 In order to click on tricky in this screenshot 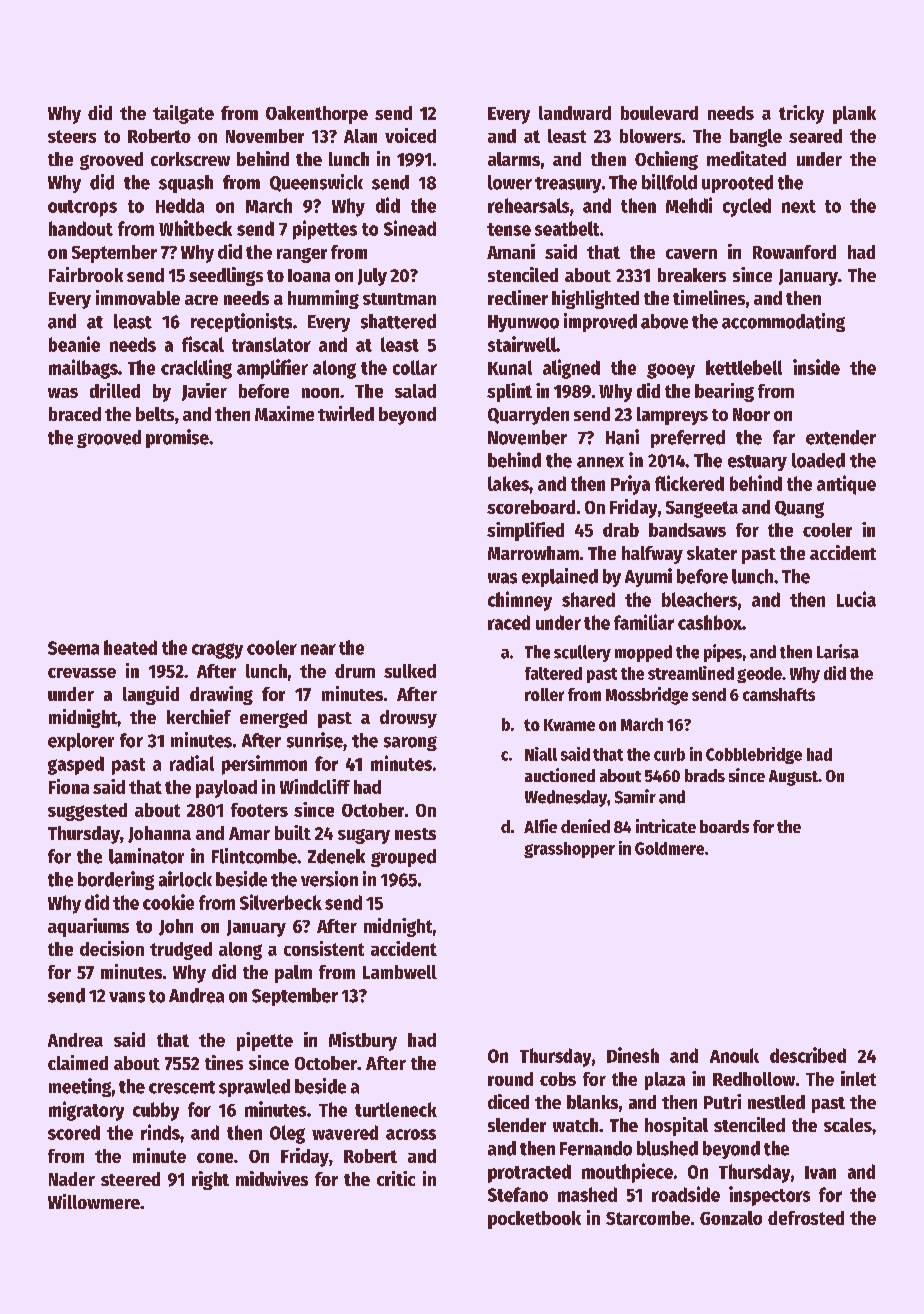, I will do `click(801, 114)`.
